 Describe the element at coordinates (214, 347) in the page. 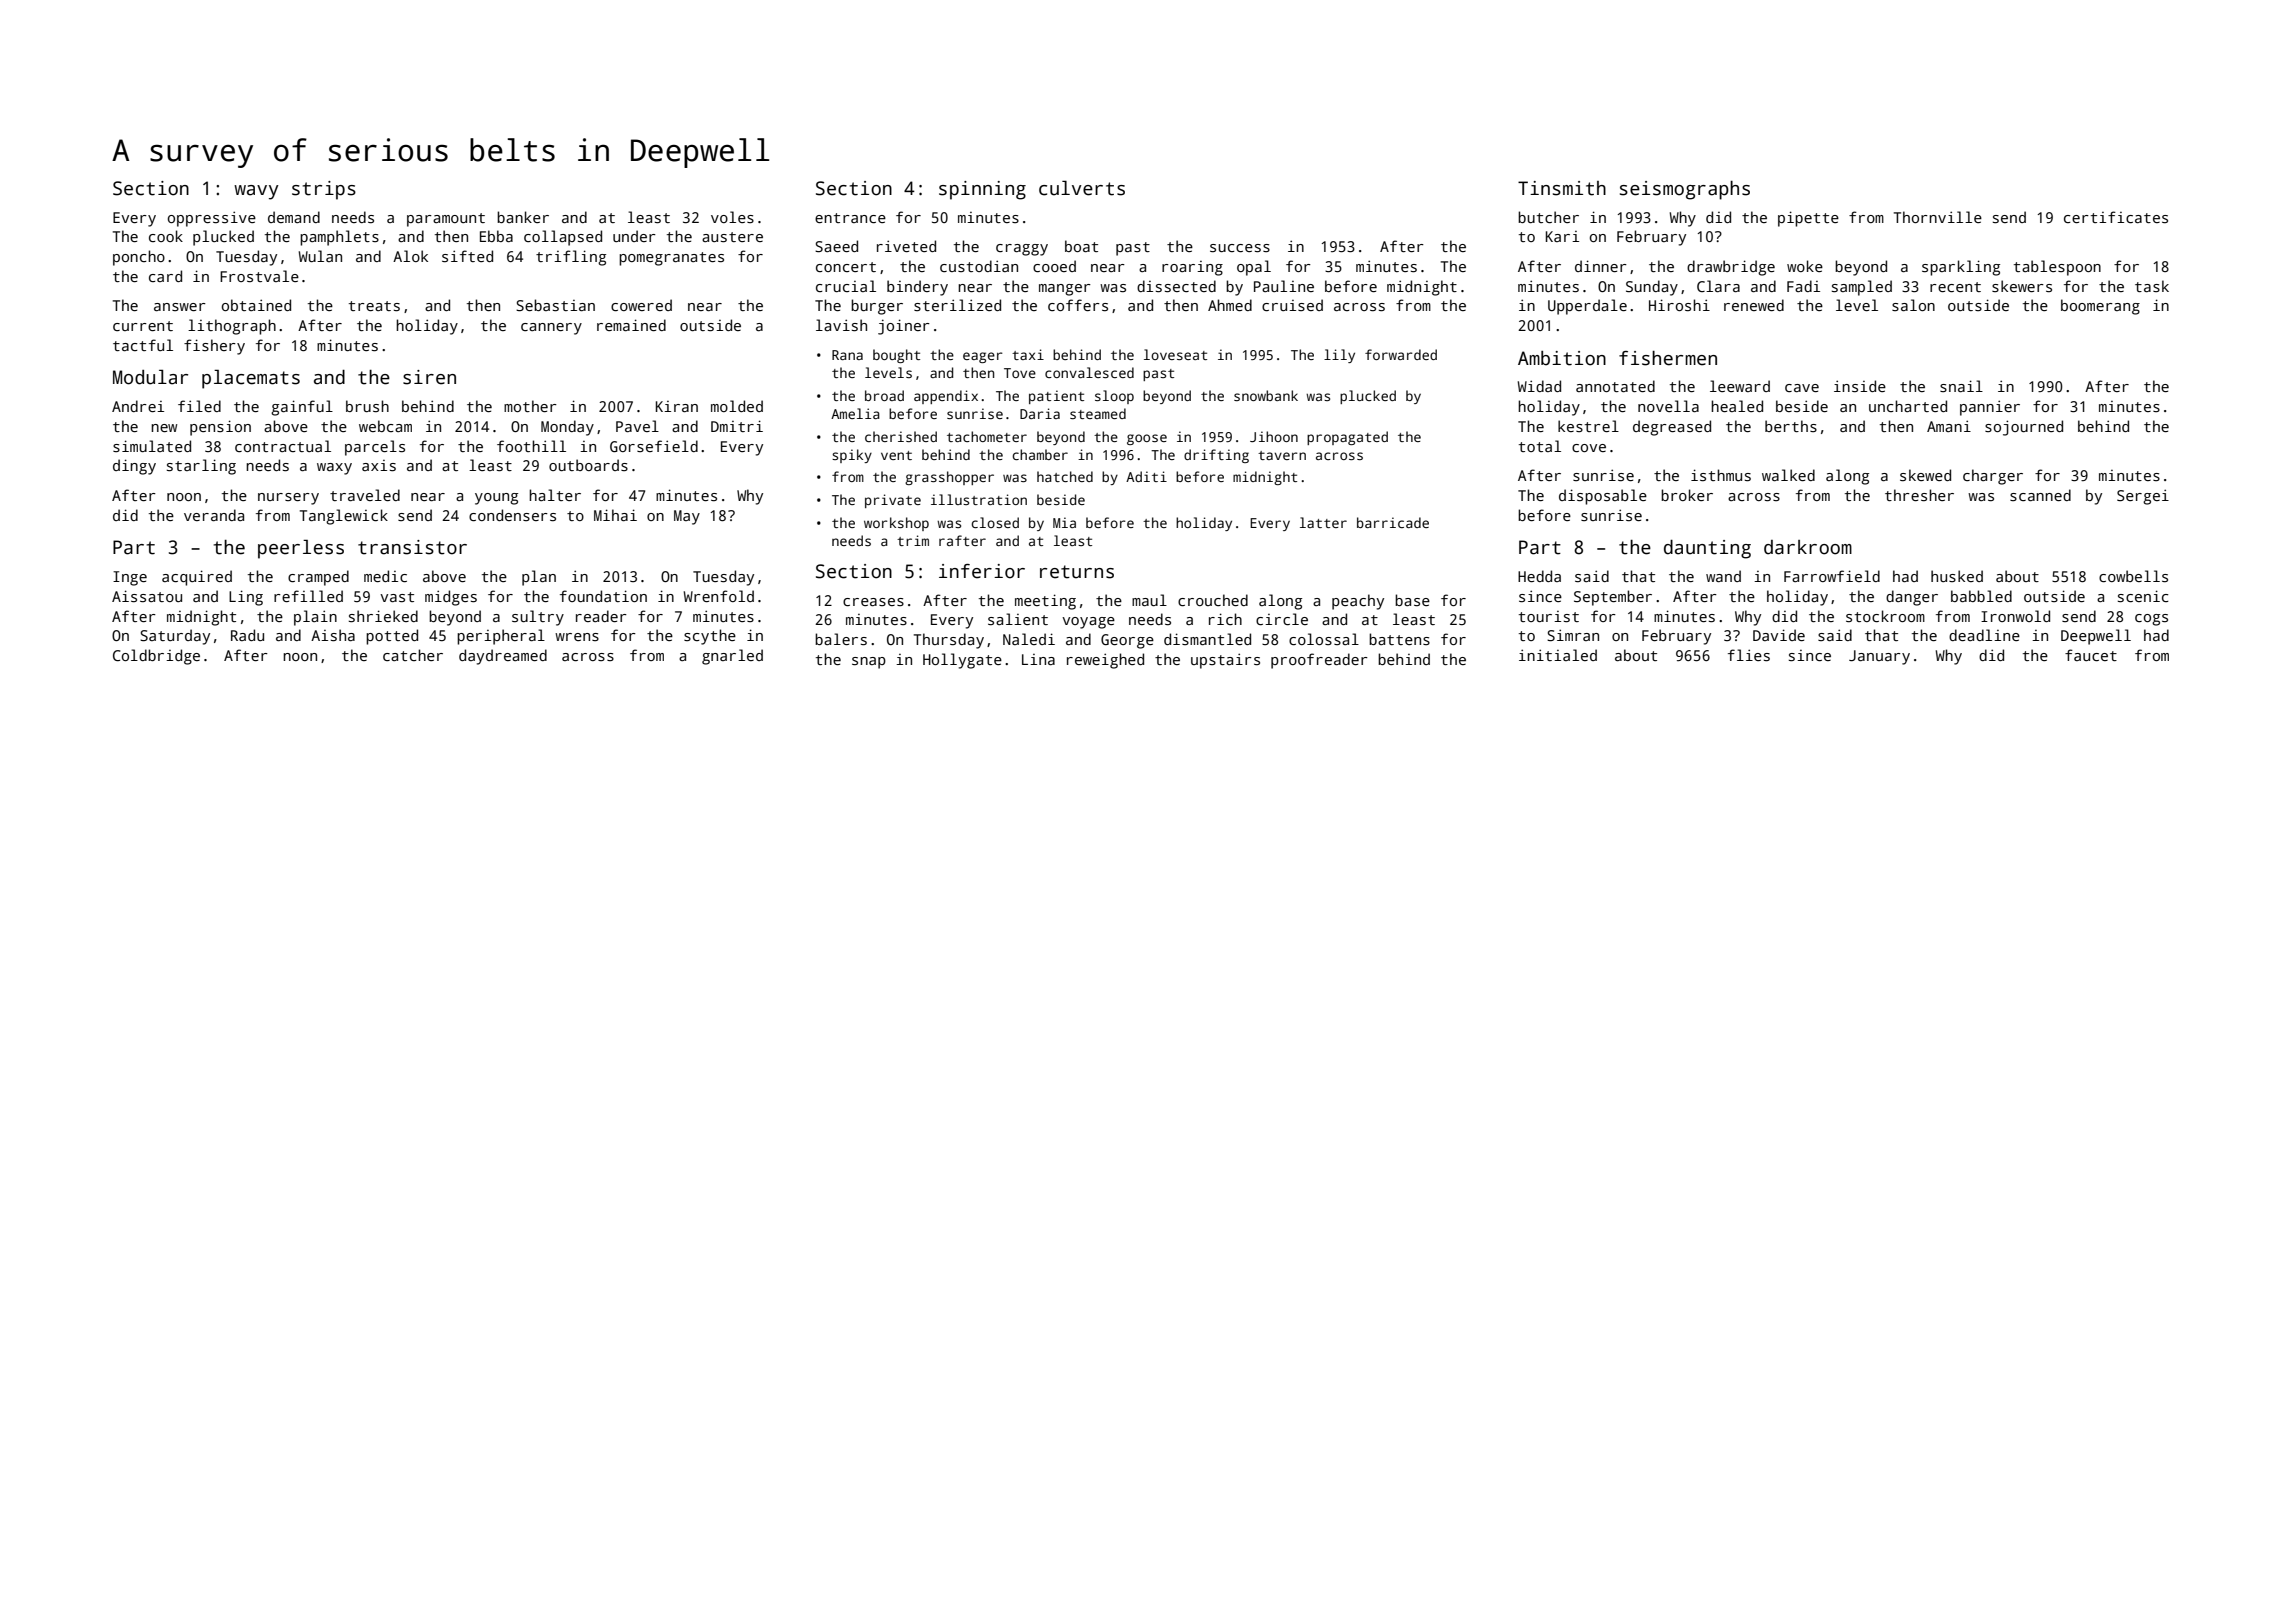

I see `fishery` at that location.
